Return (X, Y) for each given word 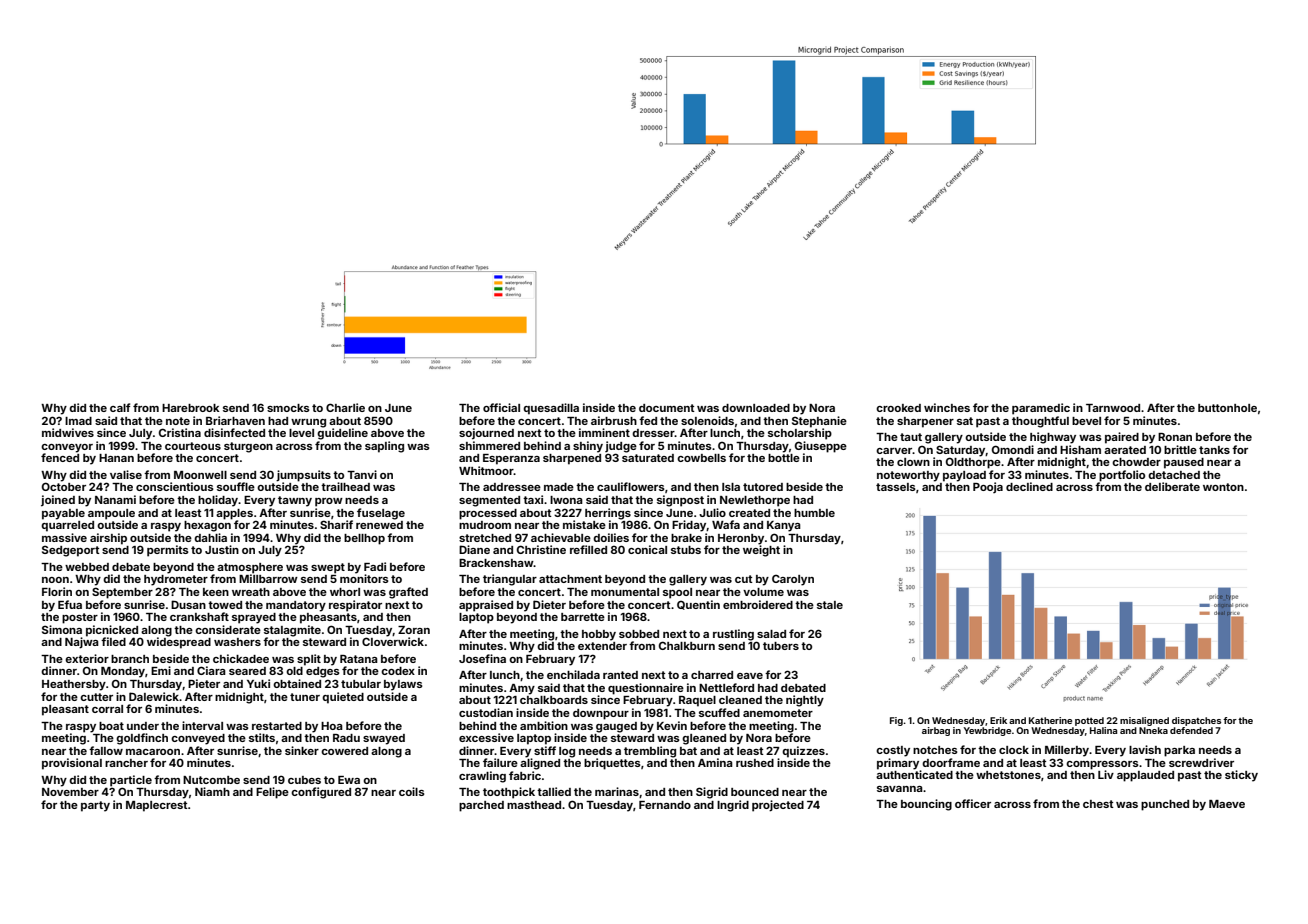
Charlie (345, 407)
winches (947, 407)
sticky (1241, 776)
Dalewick (154, 696)
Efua (70, 604)
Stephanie (819, 422)
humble (814, 513)
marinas (617, 791)
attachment (570, 579)
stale (830, 605)
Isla (731, 487)
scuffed (719, 712)
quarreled (67, 526)
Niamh (212, 791)
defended (1191, 730)
